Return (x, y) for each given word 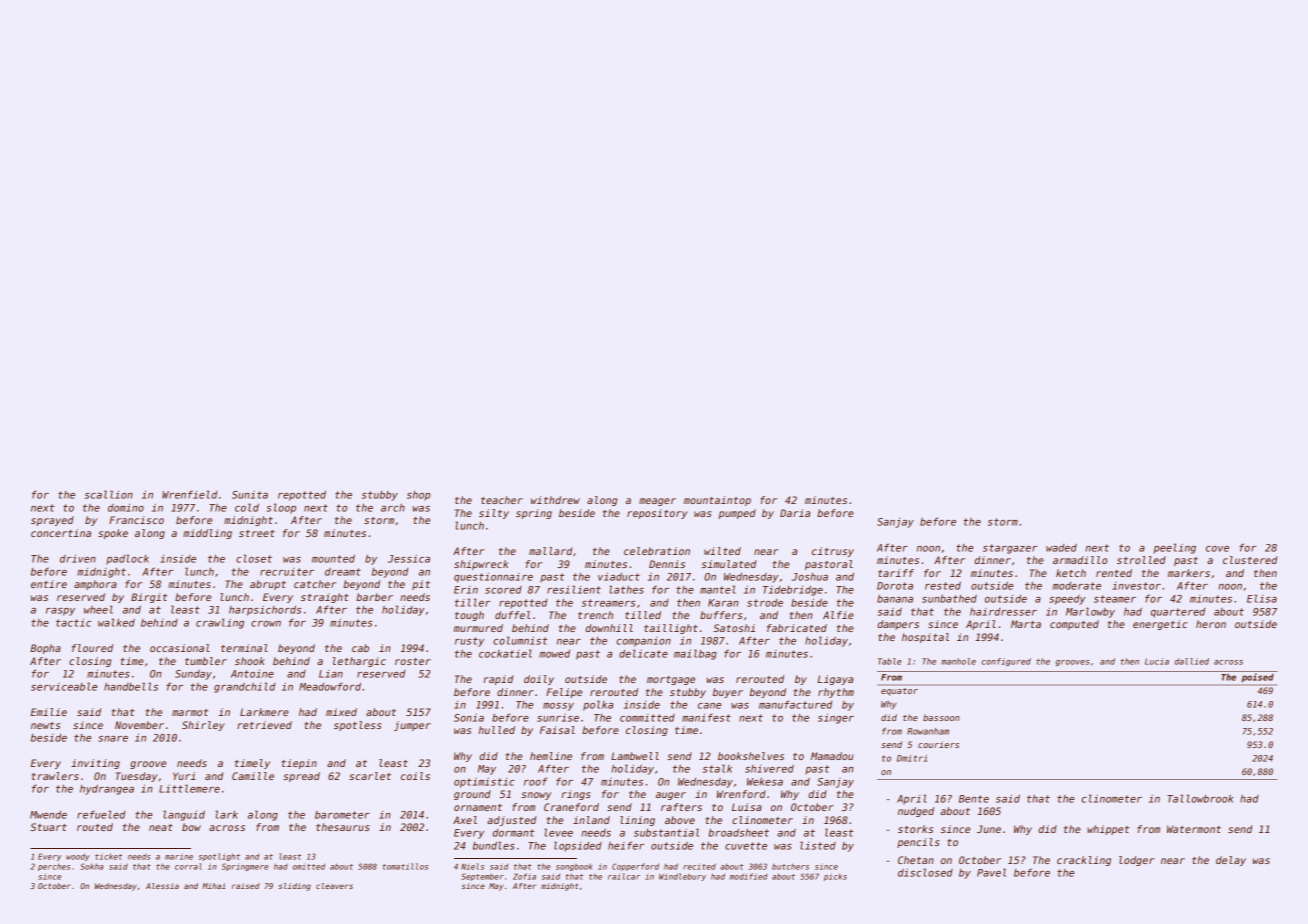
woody (78, 857)
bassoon (941, 717)
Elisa (1262, 598)
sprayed (52, 521)
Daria (795, 513)
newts (45, 725)
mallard (550, 551)
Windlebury (682, 877)
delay (1231, 861)
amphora (95, 585)
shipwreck (481, 565)
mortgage (671, 680)
